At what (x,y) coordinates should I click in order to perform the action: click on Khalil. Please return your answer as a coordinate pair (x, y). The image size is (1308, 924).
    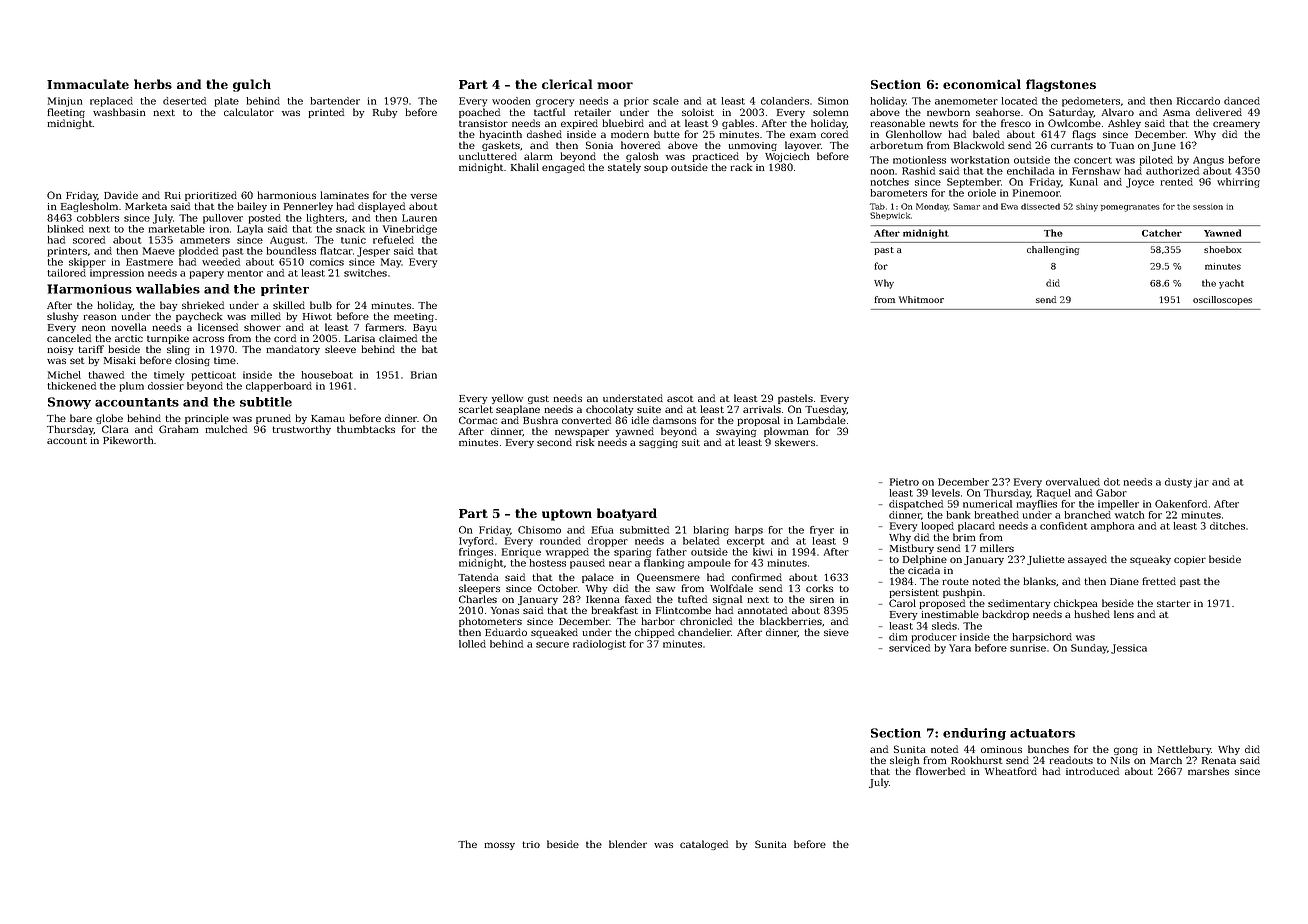
    Looking at the image, I should click on (525, 167).
